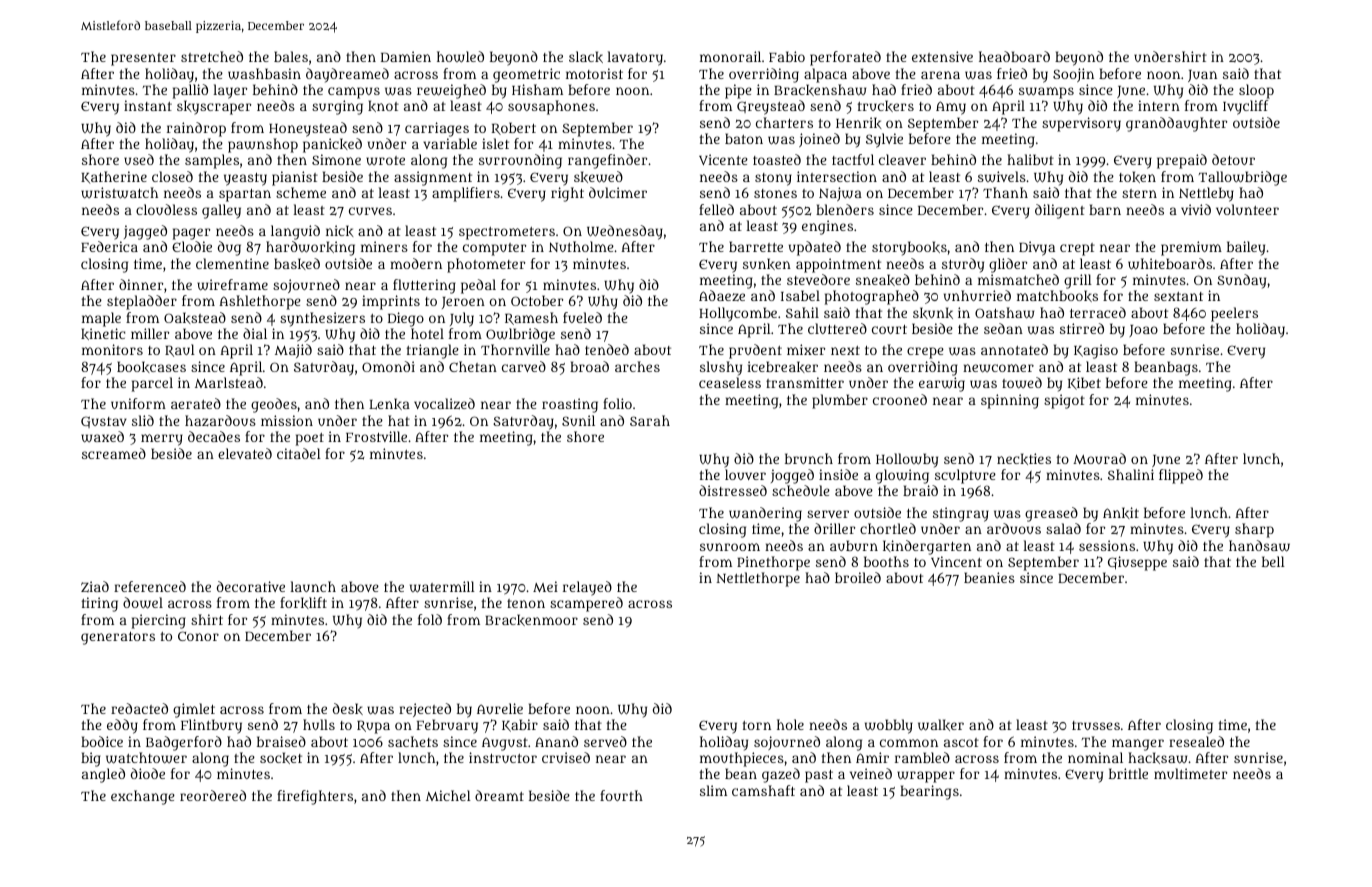  Describe the element at coordinates (1121, 513) in the screenshot. I see `Ankit` at that location.
